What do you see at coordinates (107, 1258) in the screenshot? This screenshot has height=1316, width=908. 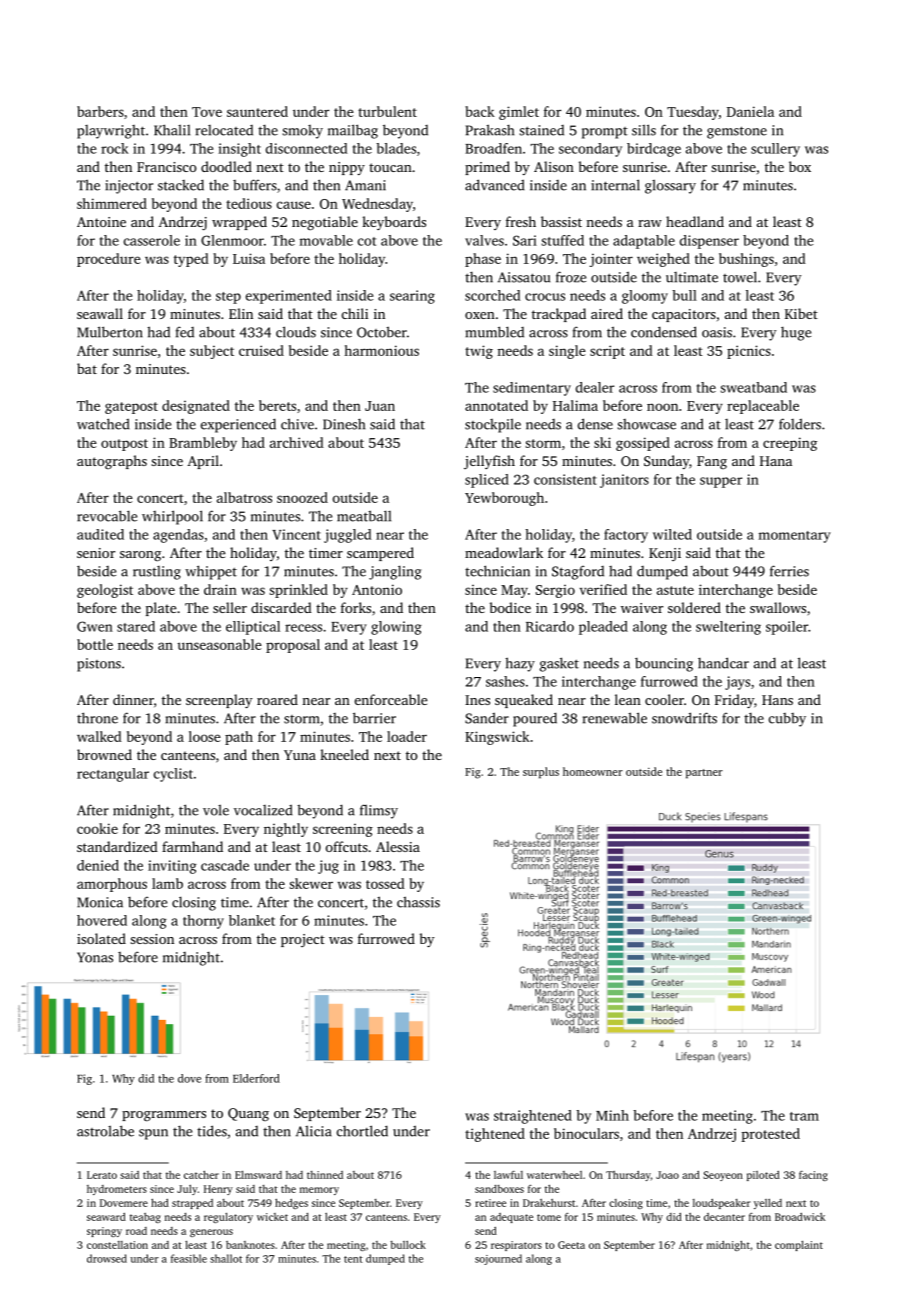 I see `drowsed` at bounding box center [107, 1258].
